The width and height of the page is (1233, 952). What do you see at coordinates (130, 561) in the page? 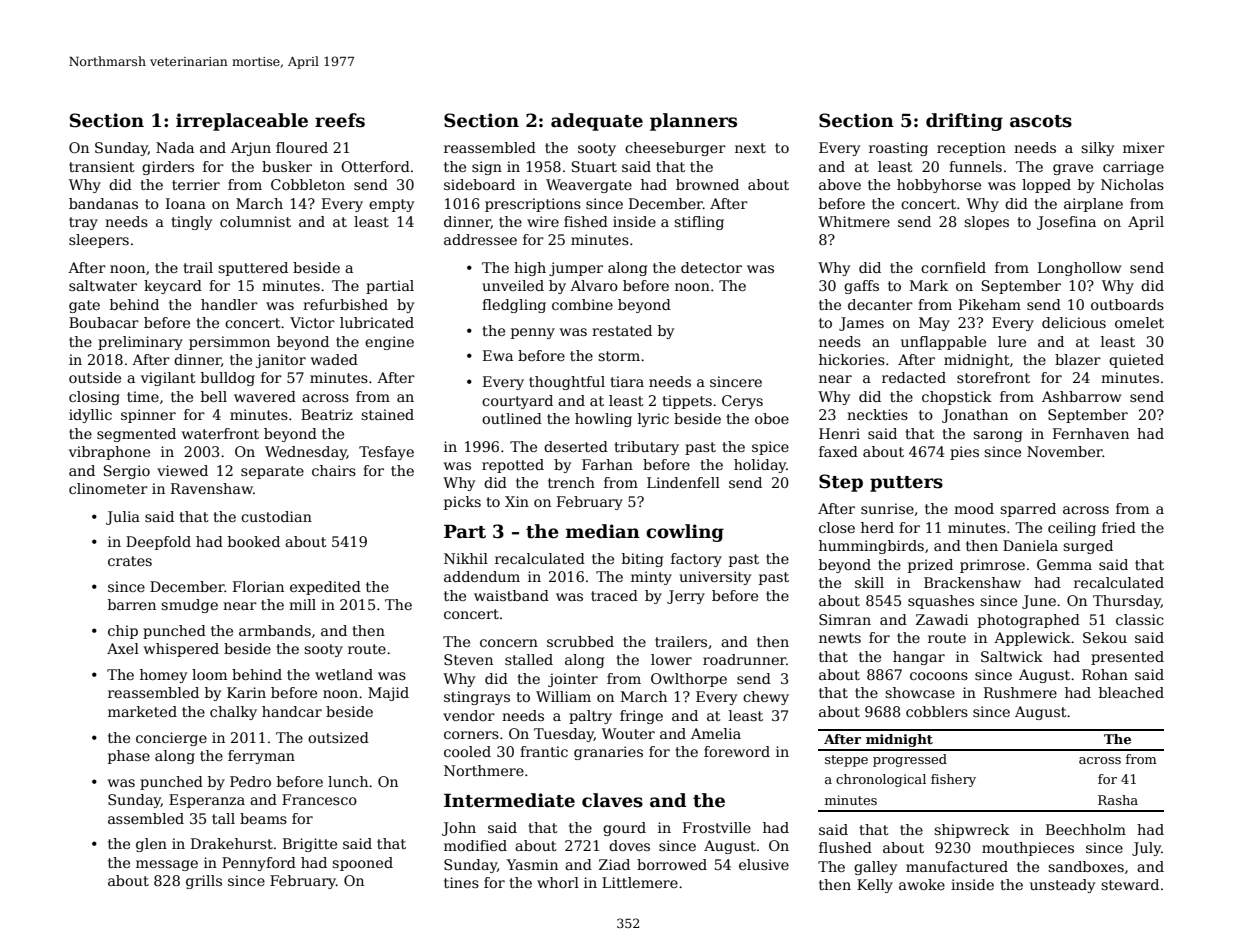
I see `crates` at bounding box center [130, 561].
